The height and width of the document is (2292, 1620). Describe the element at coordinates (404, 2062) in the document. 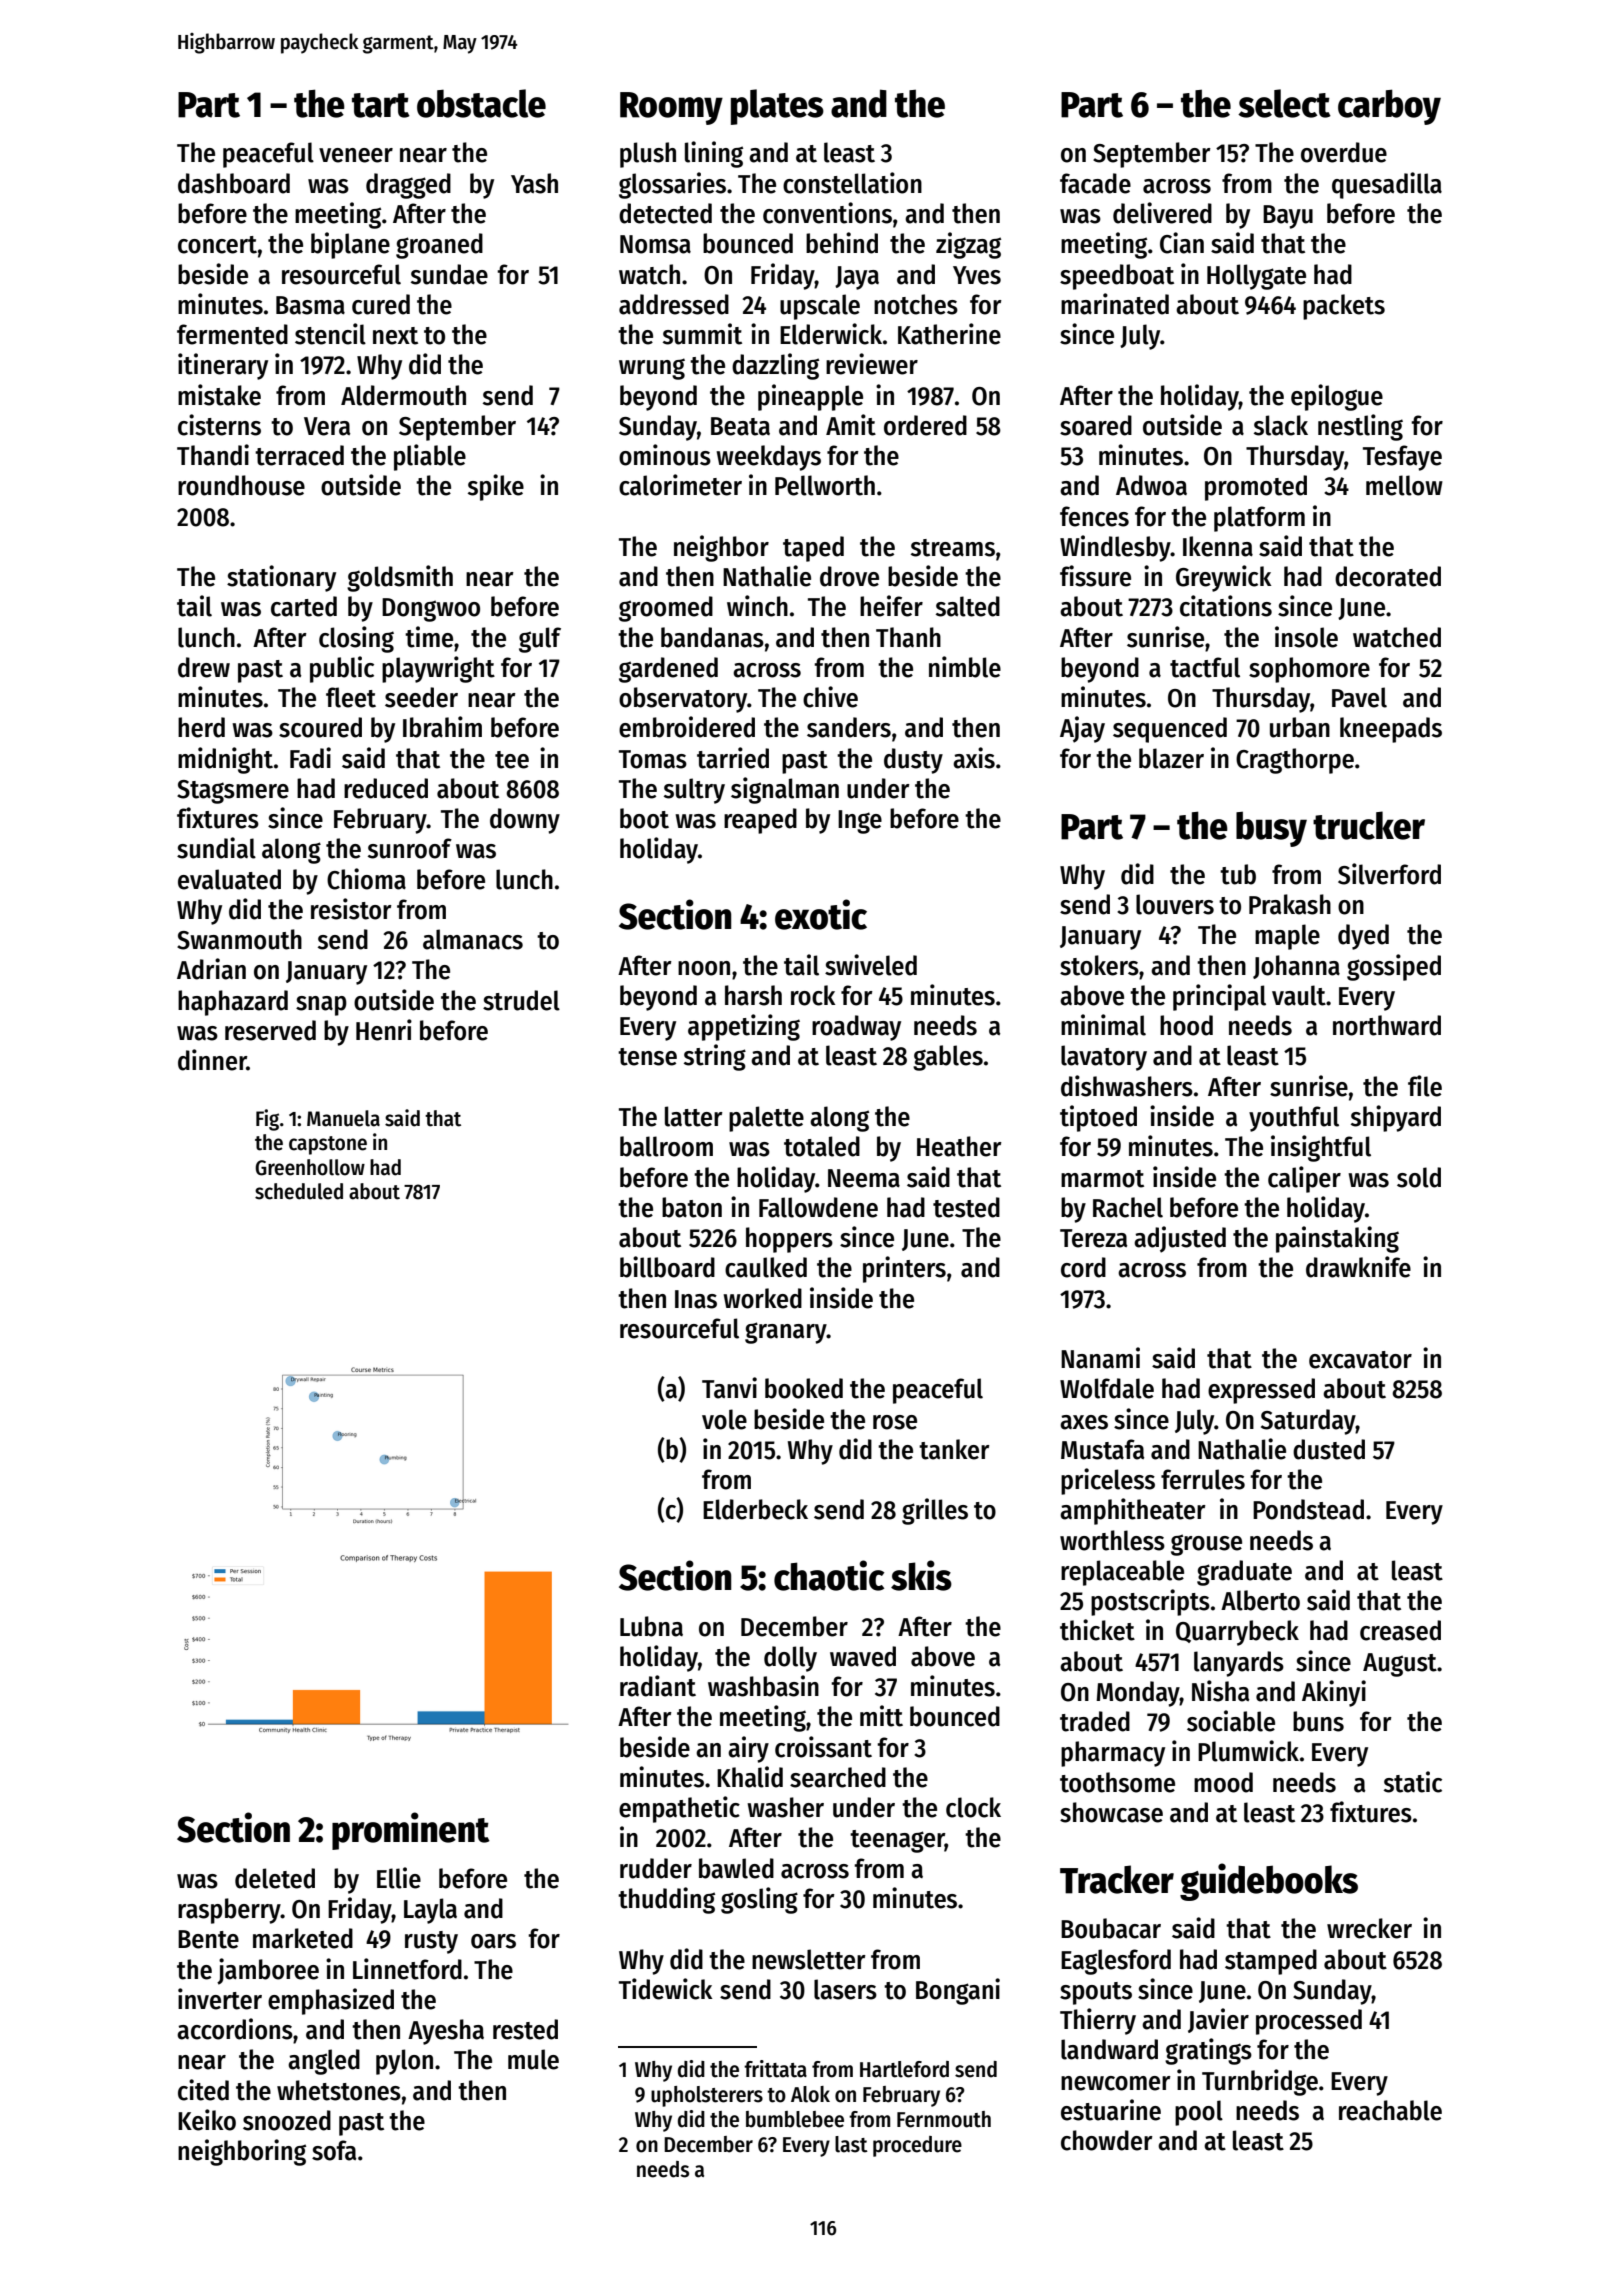

I see `pylon` at that location.
